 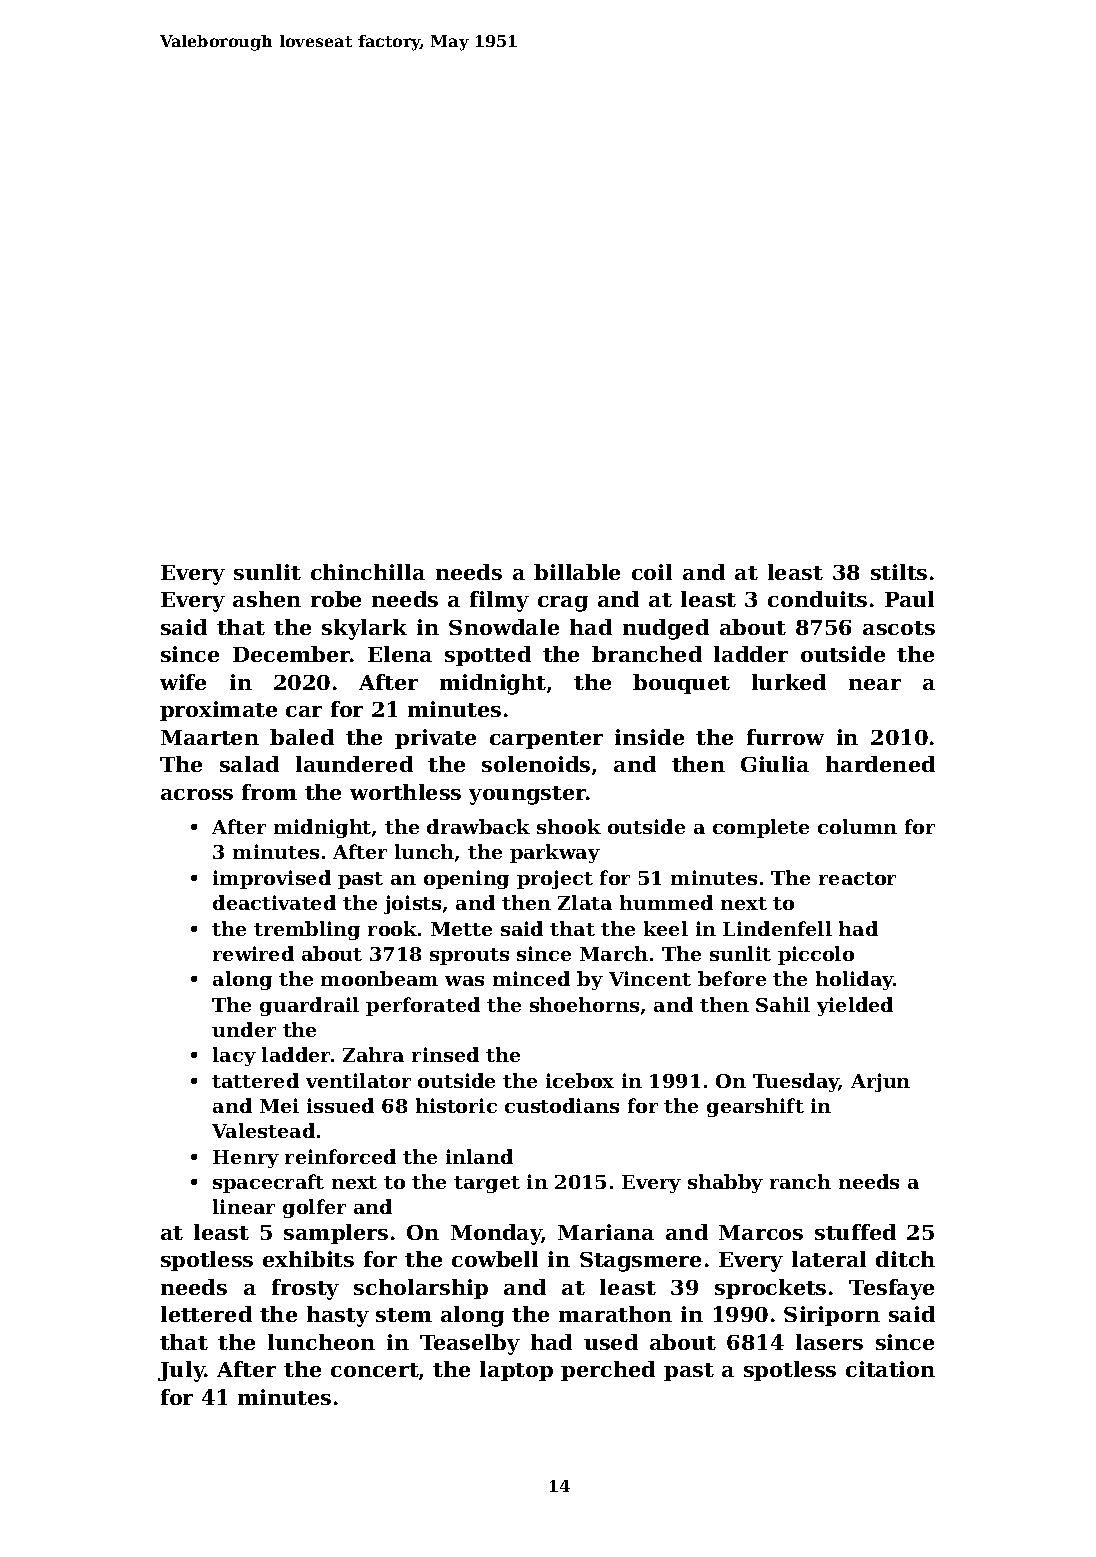 What do you see at coordinates (379, 978) in the screenshot?
I see `moonbeam` at bounding box center [379, 978].
